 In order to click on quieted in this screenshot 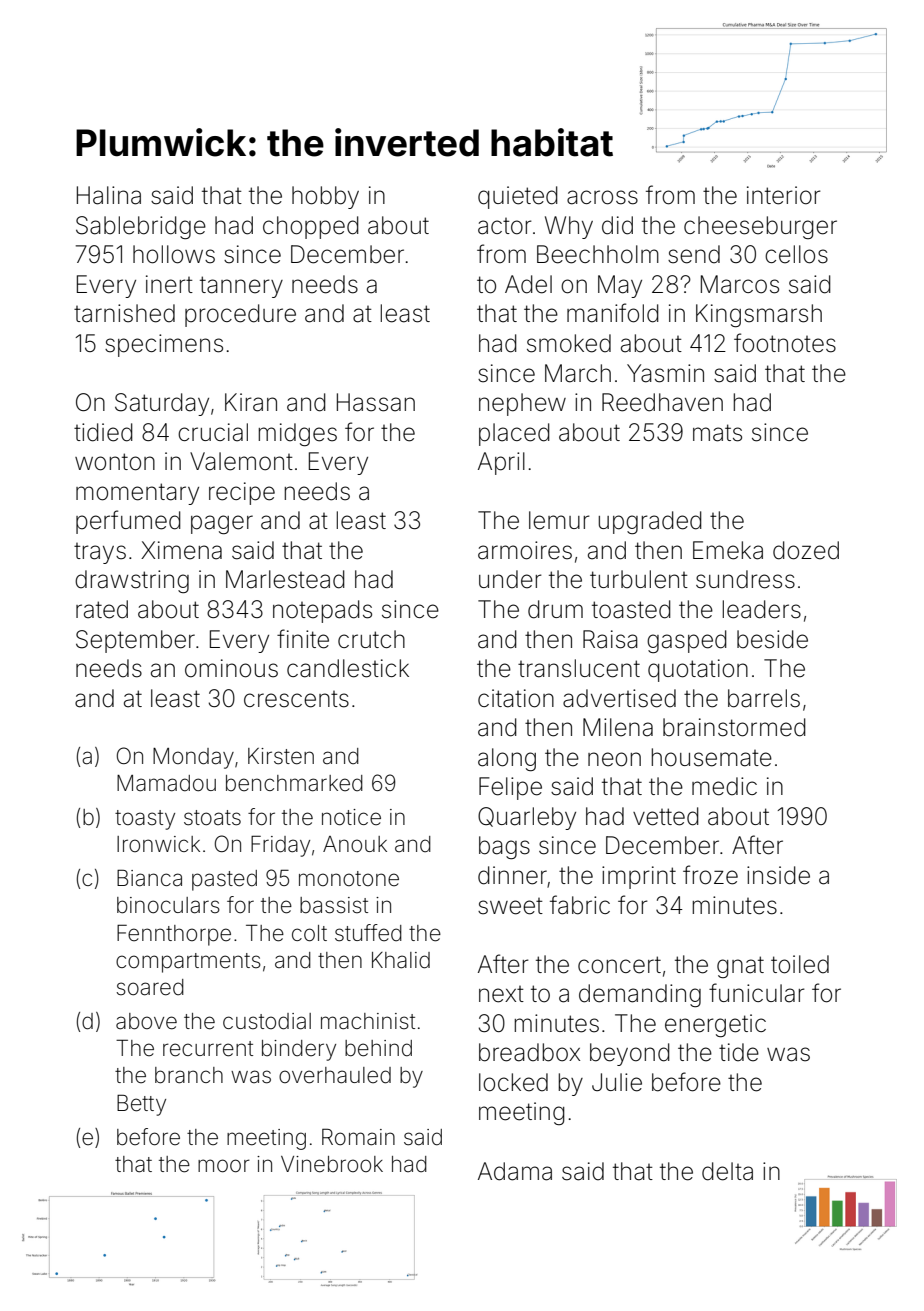, I will do `click(518, 197)`.
